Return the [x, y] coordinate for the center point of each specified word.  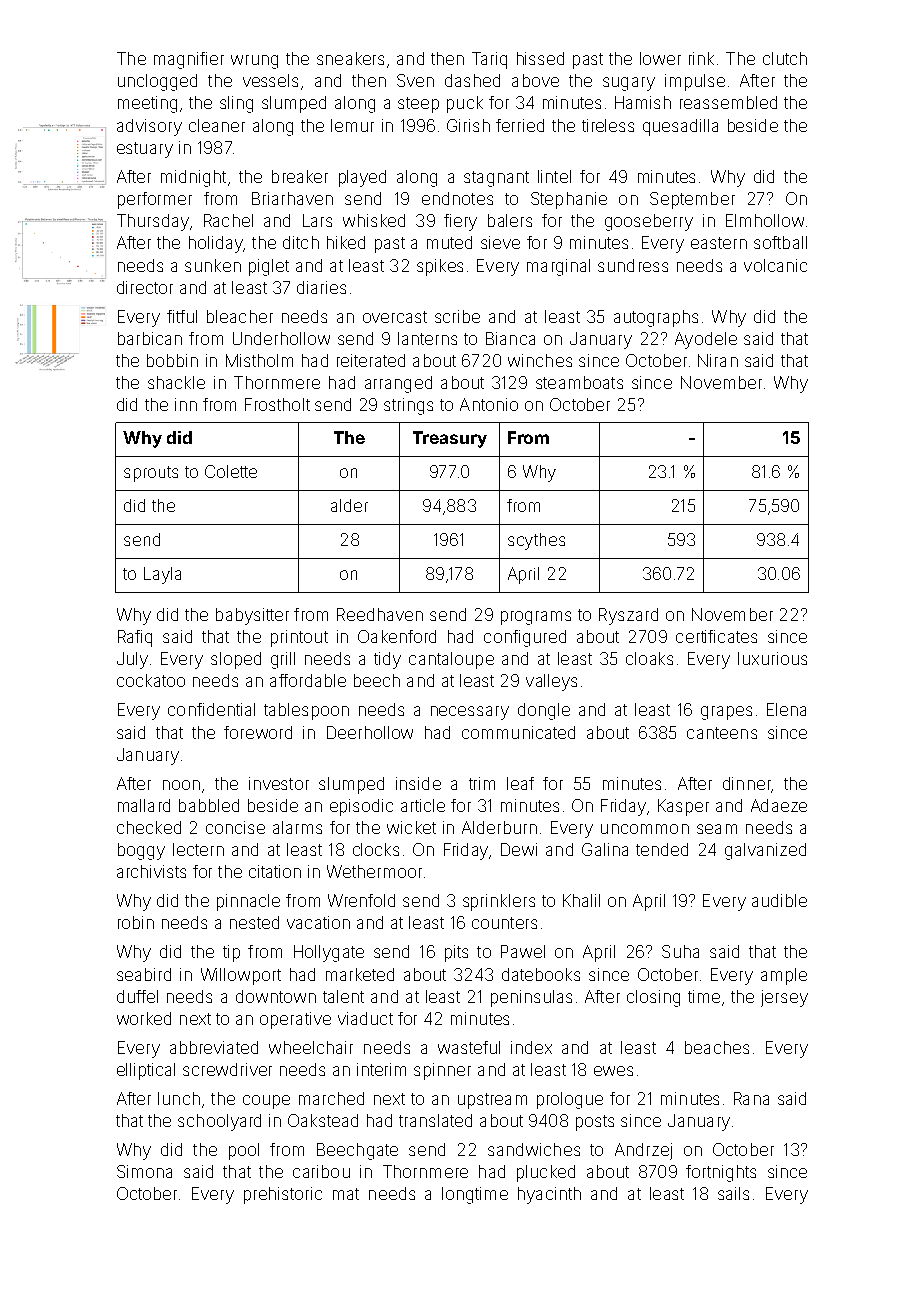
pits [456, 953]
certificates [716, 636]
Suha [680, 951]
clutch [785, 58]
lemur [352, 125]
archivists [151, 871]
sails [733, 1193]
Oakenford [397, 636]
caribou [321, 1171]
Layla [162, 575]
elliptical [146, 1071]
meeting [147, 104]
